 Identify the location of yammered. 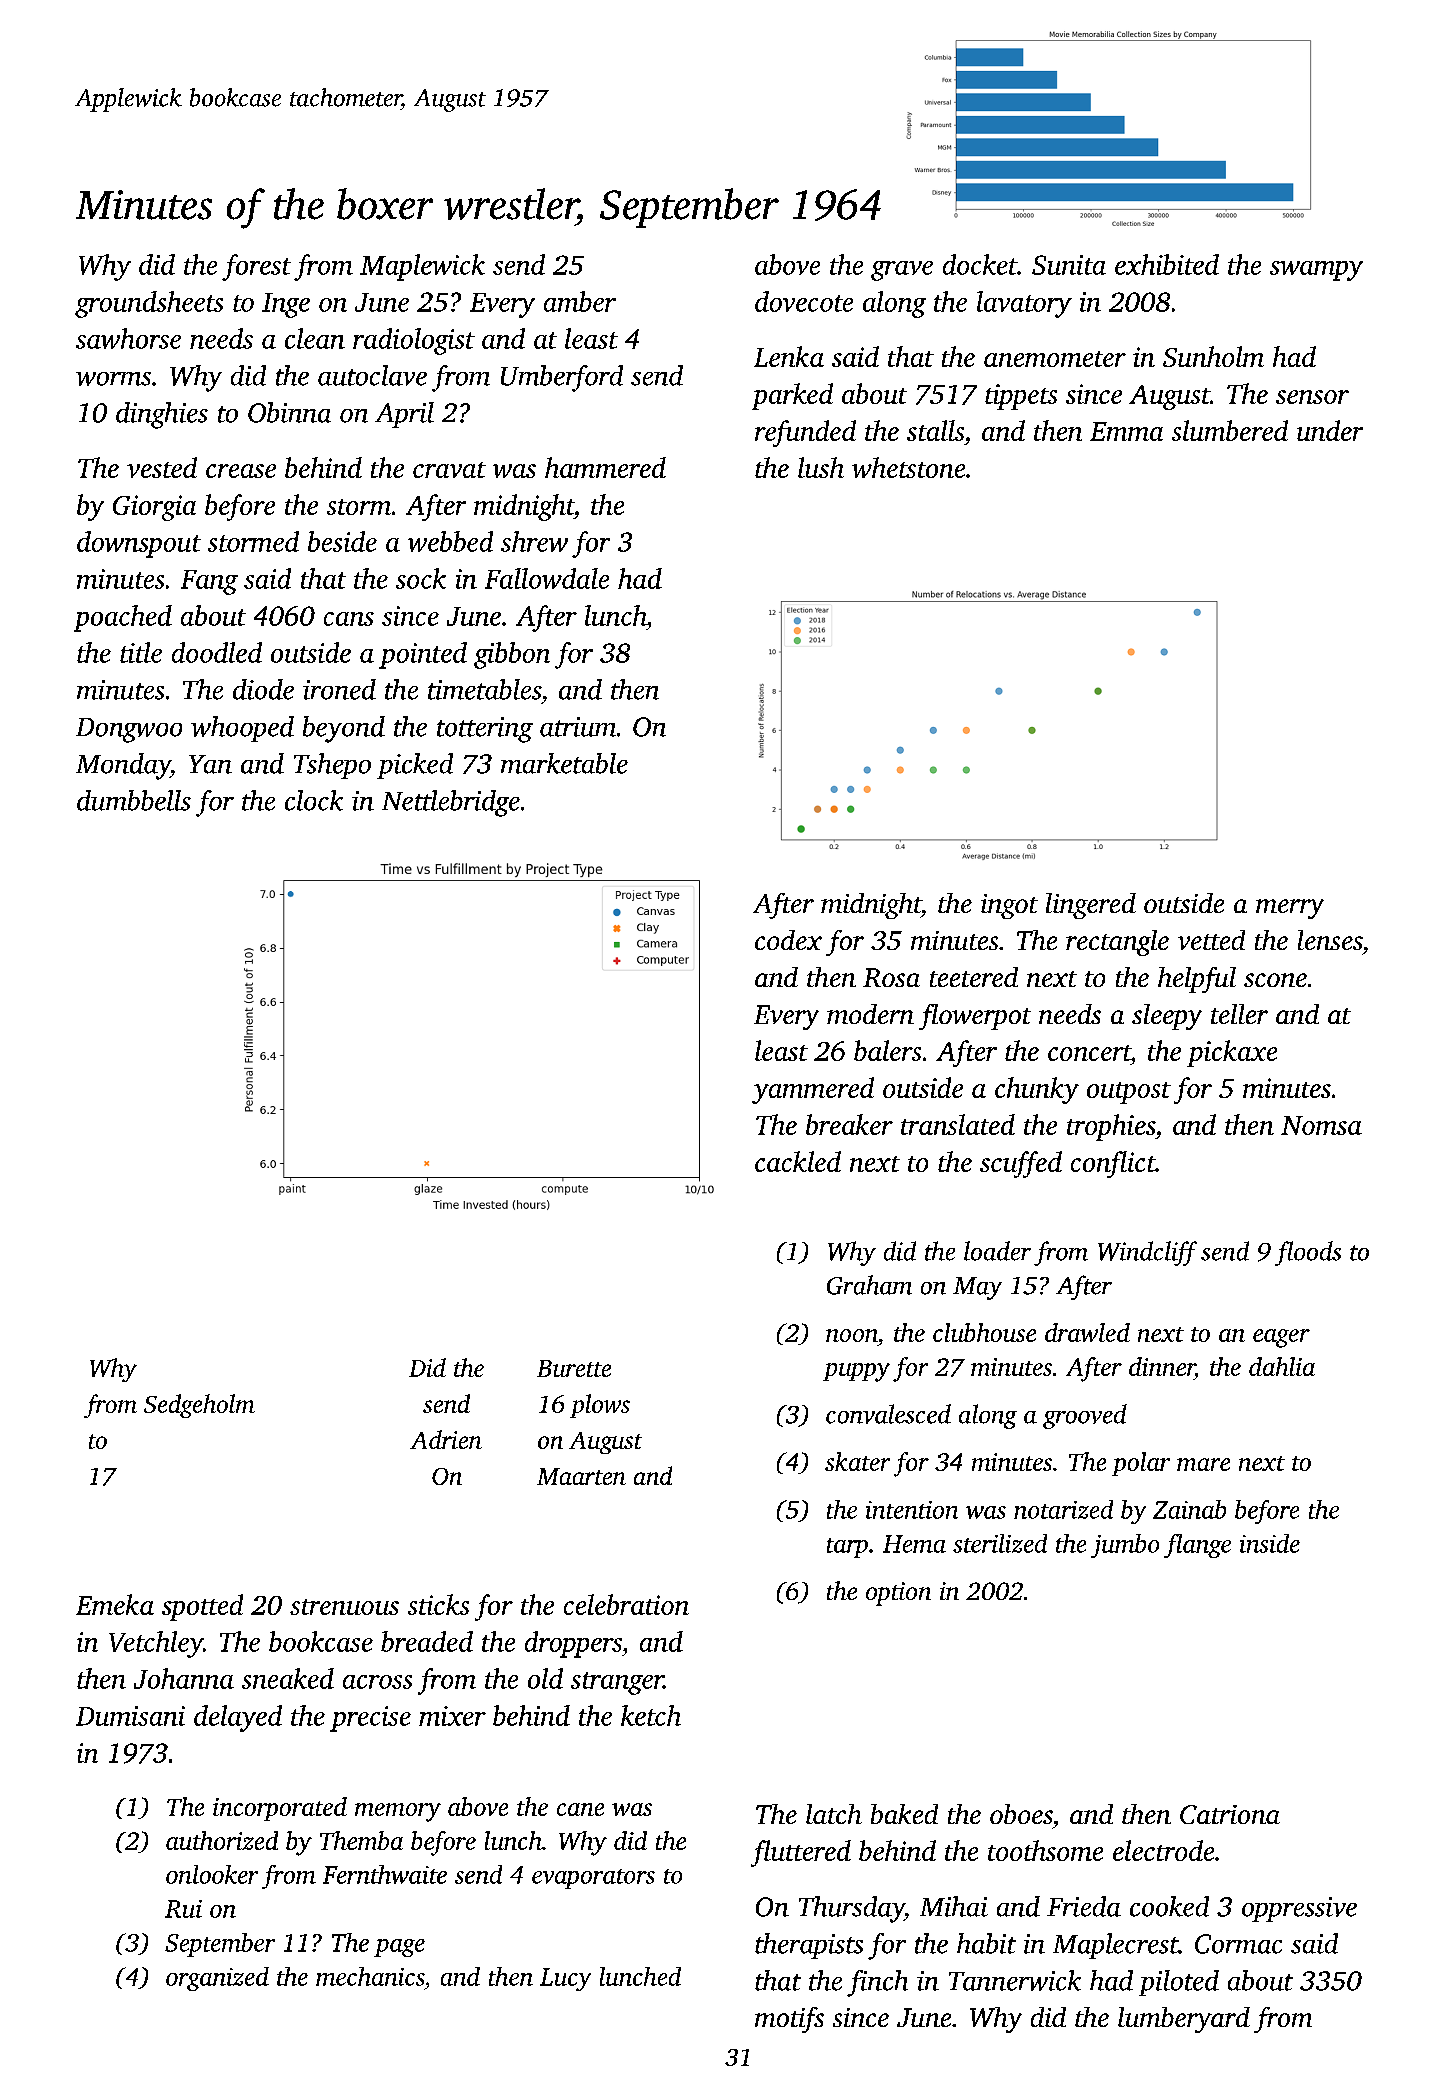
(813, 1090).
